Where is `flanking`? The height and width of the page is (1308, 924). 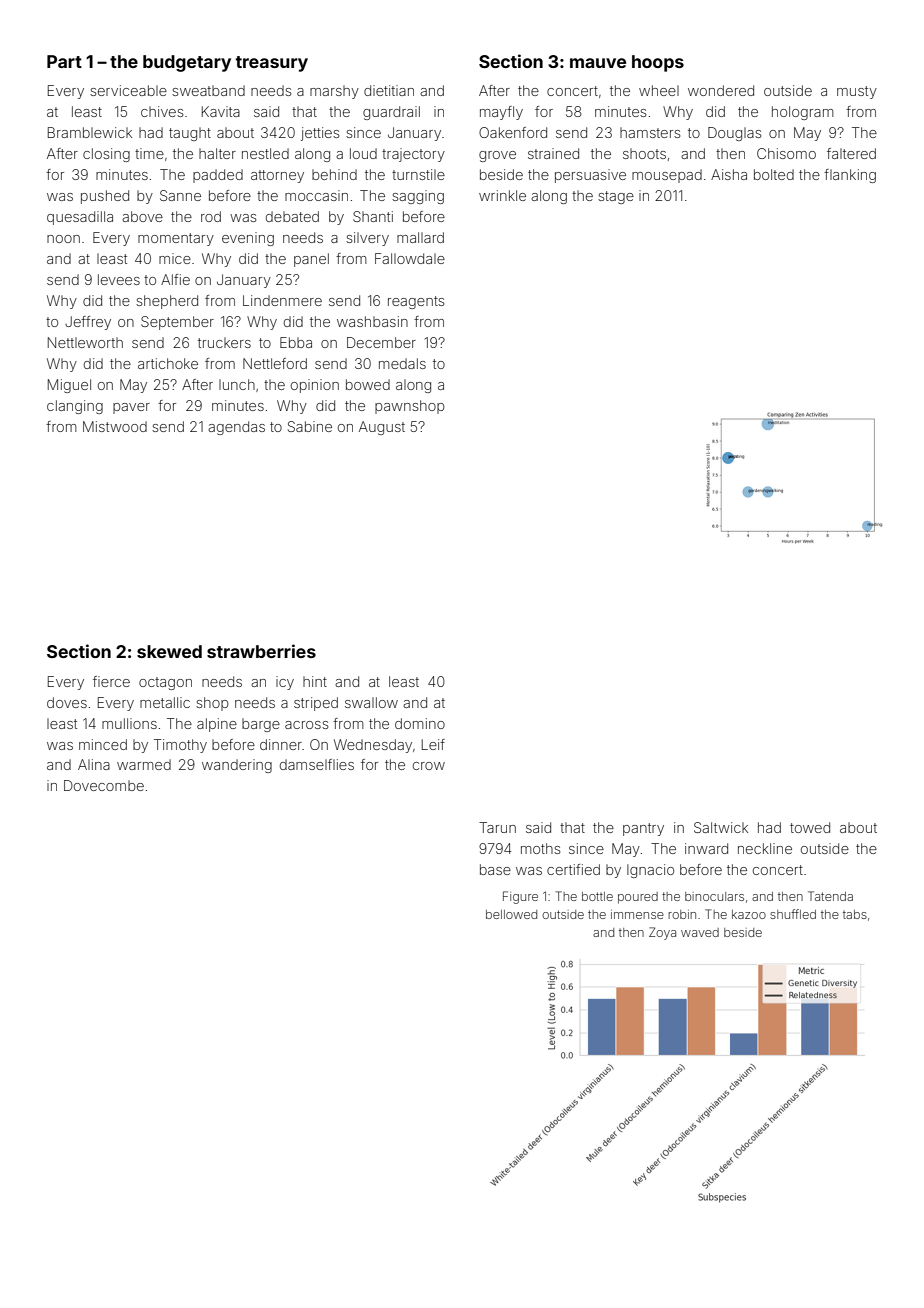 flanking is located at coordinates (850, 176).
